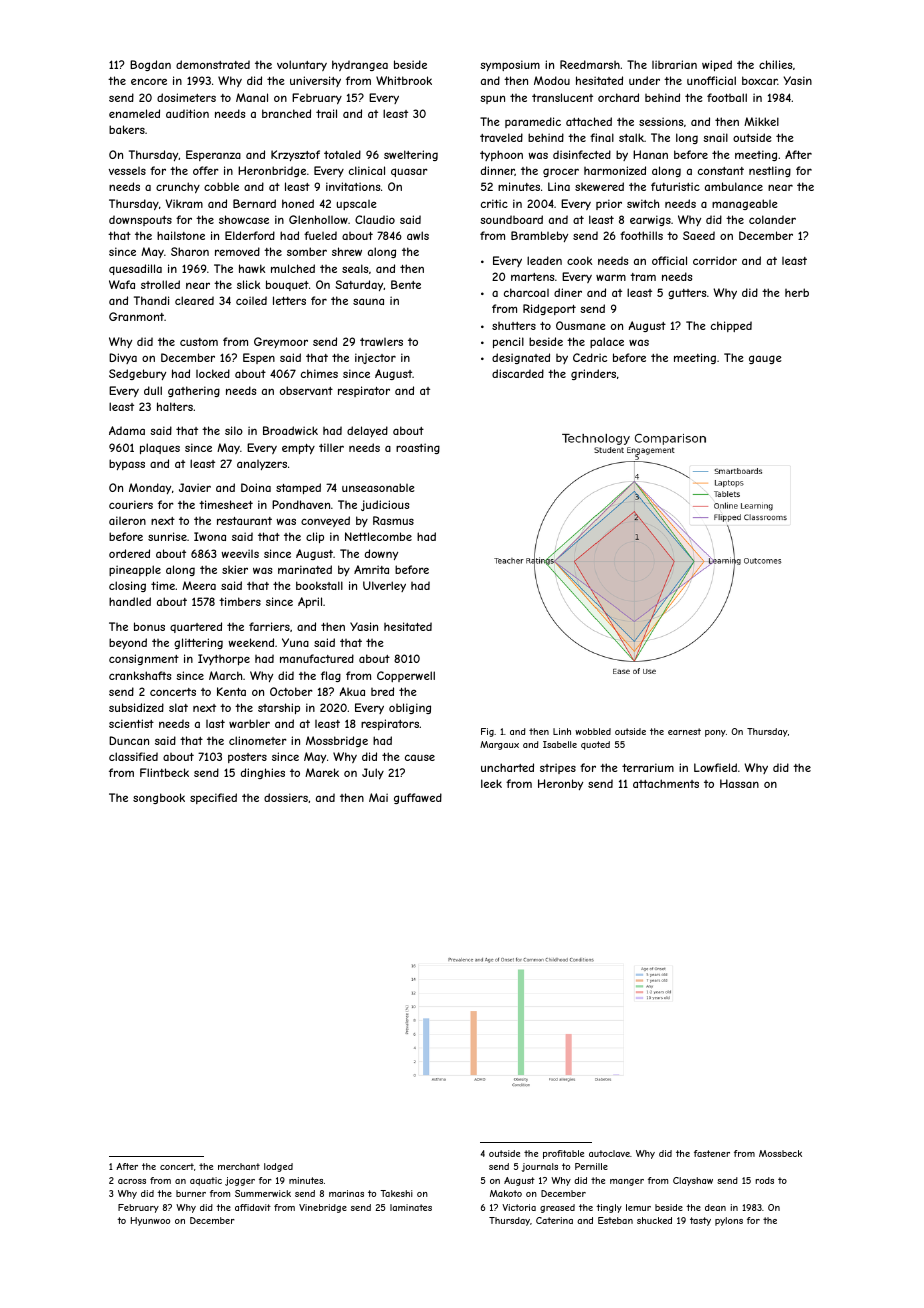 The width and height of the screenshot is (924, 1308). What do you see at coordinates (761, 121) in the screenshot?
I see `Mikkel` at bounding box center [761, 121].
